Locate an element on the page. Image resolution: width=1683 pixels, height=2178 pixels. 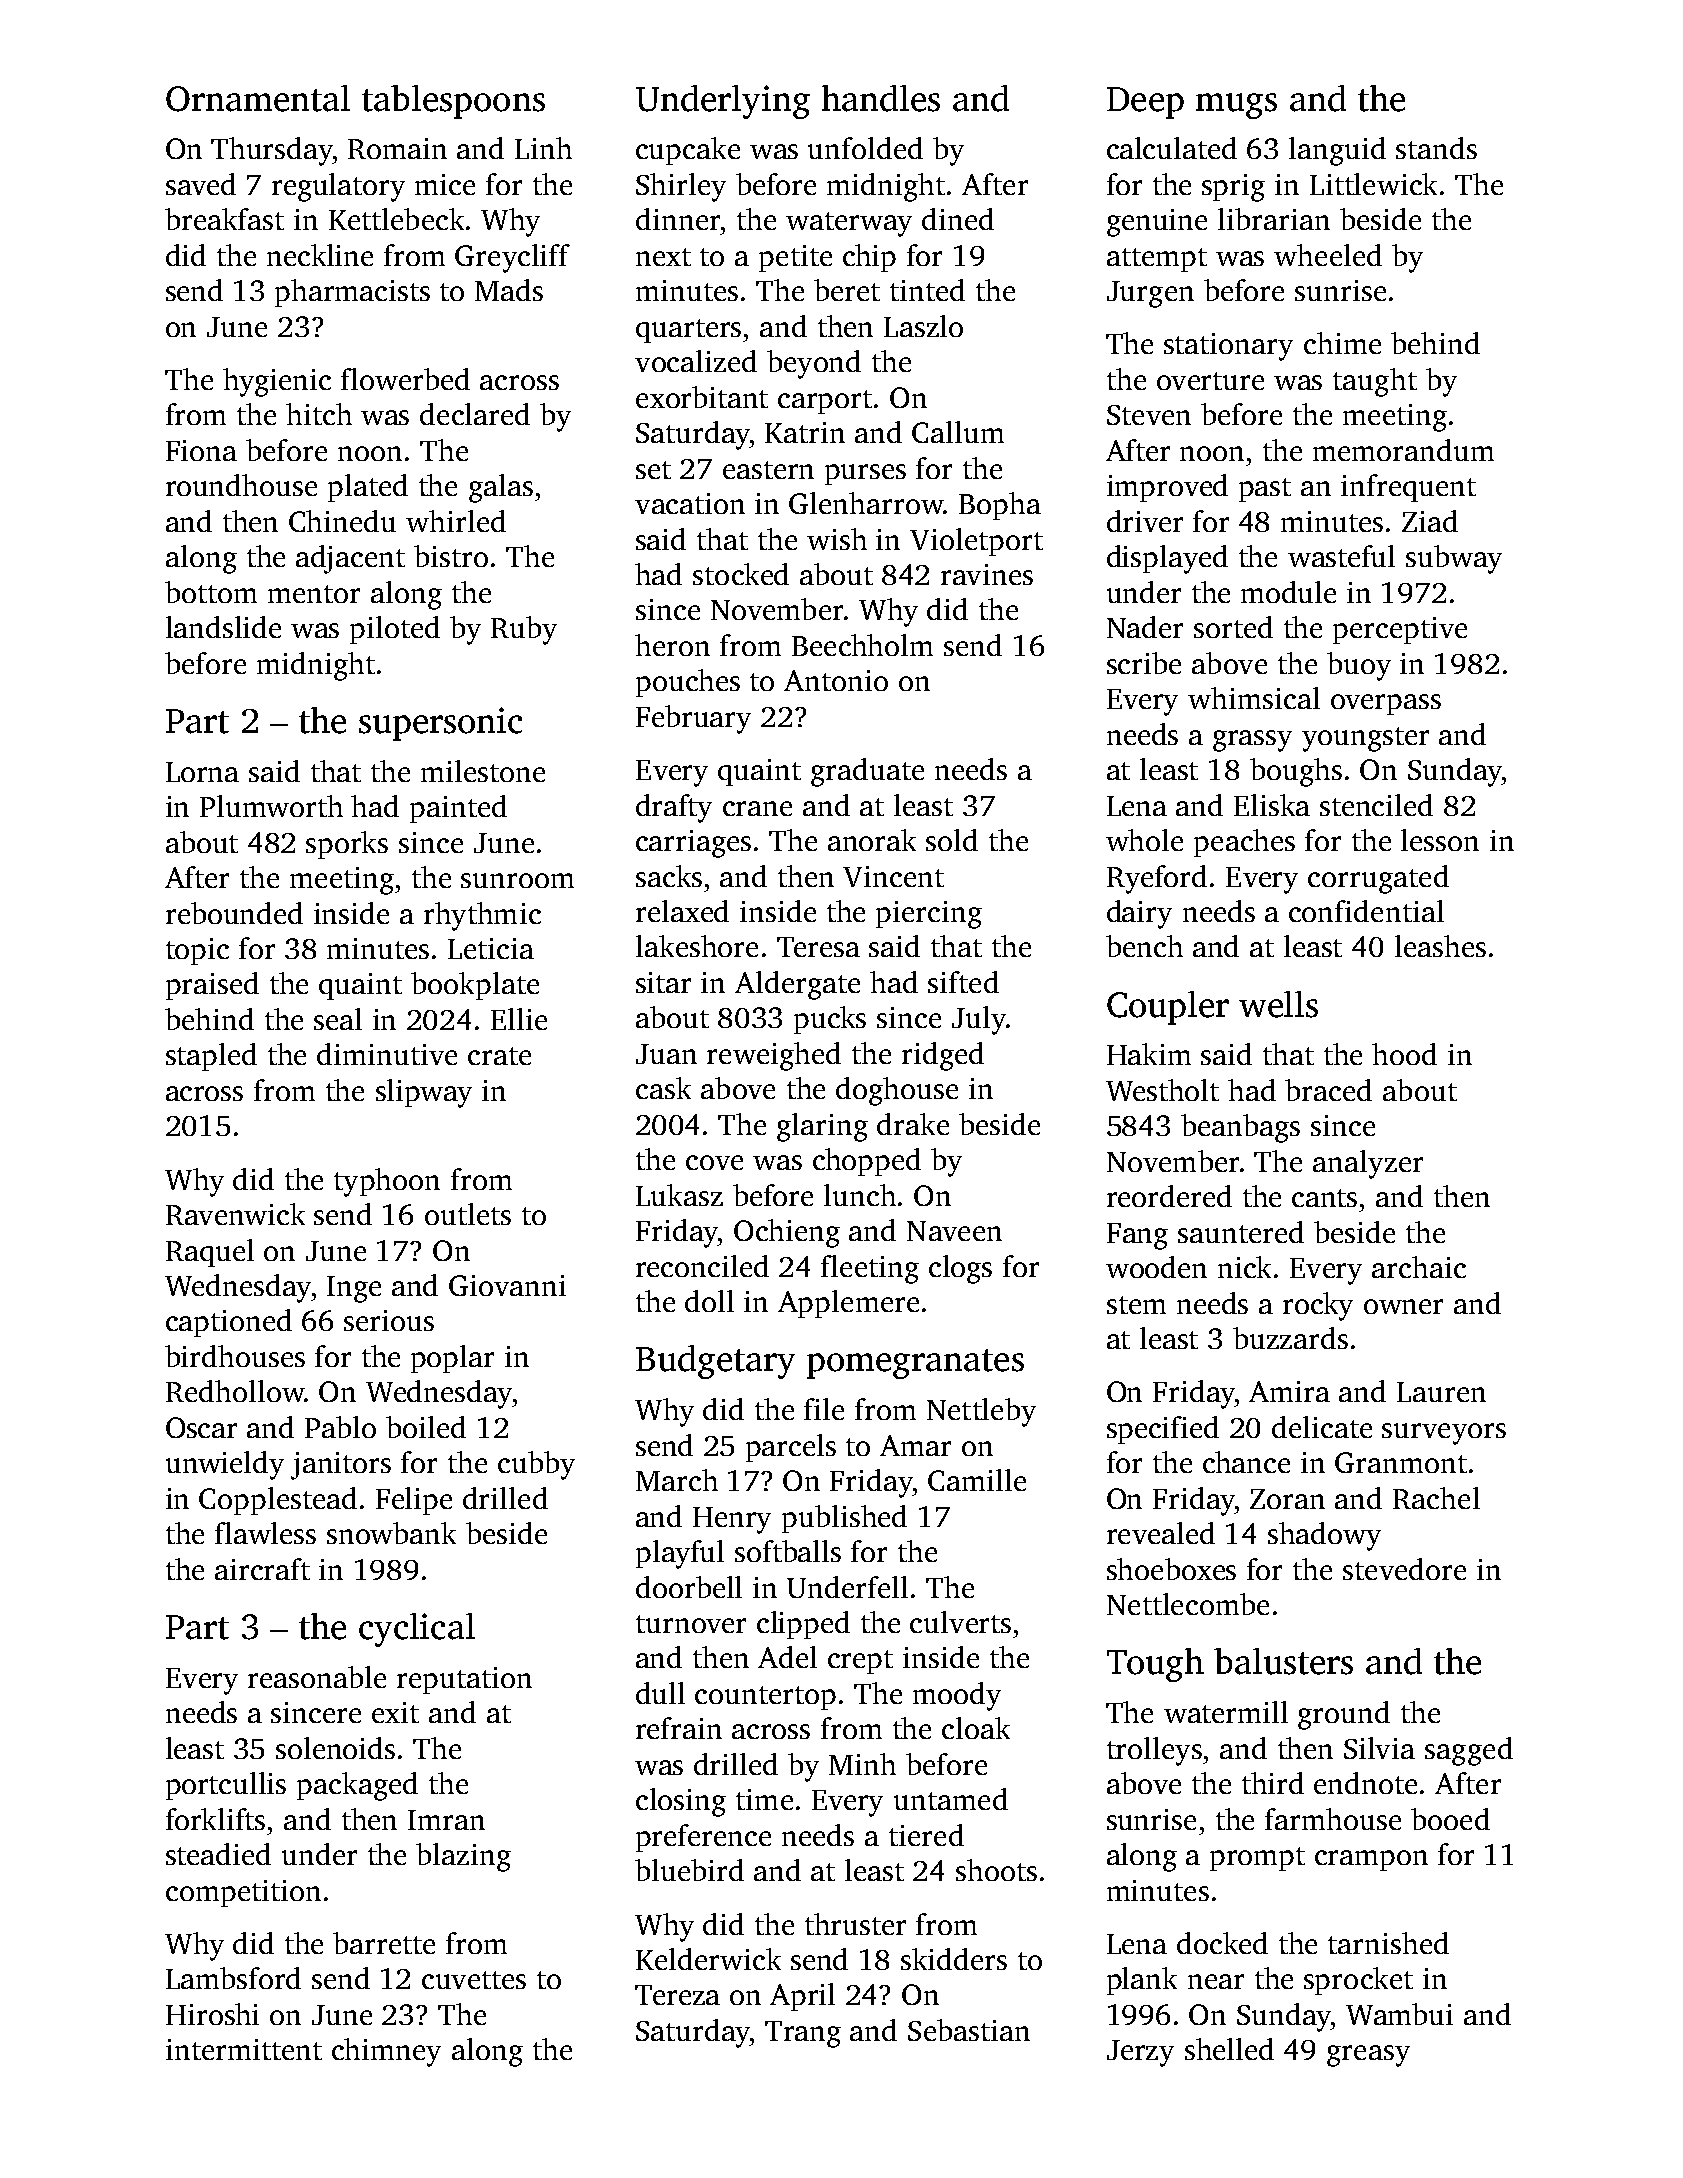
lesson is located at coordinates (1440, 840).
